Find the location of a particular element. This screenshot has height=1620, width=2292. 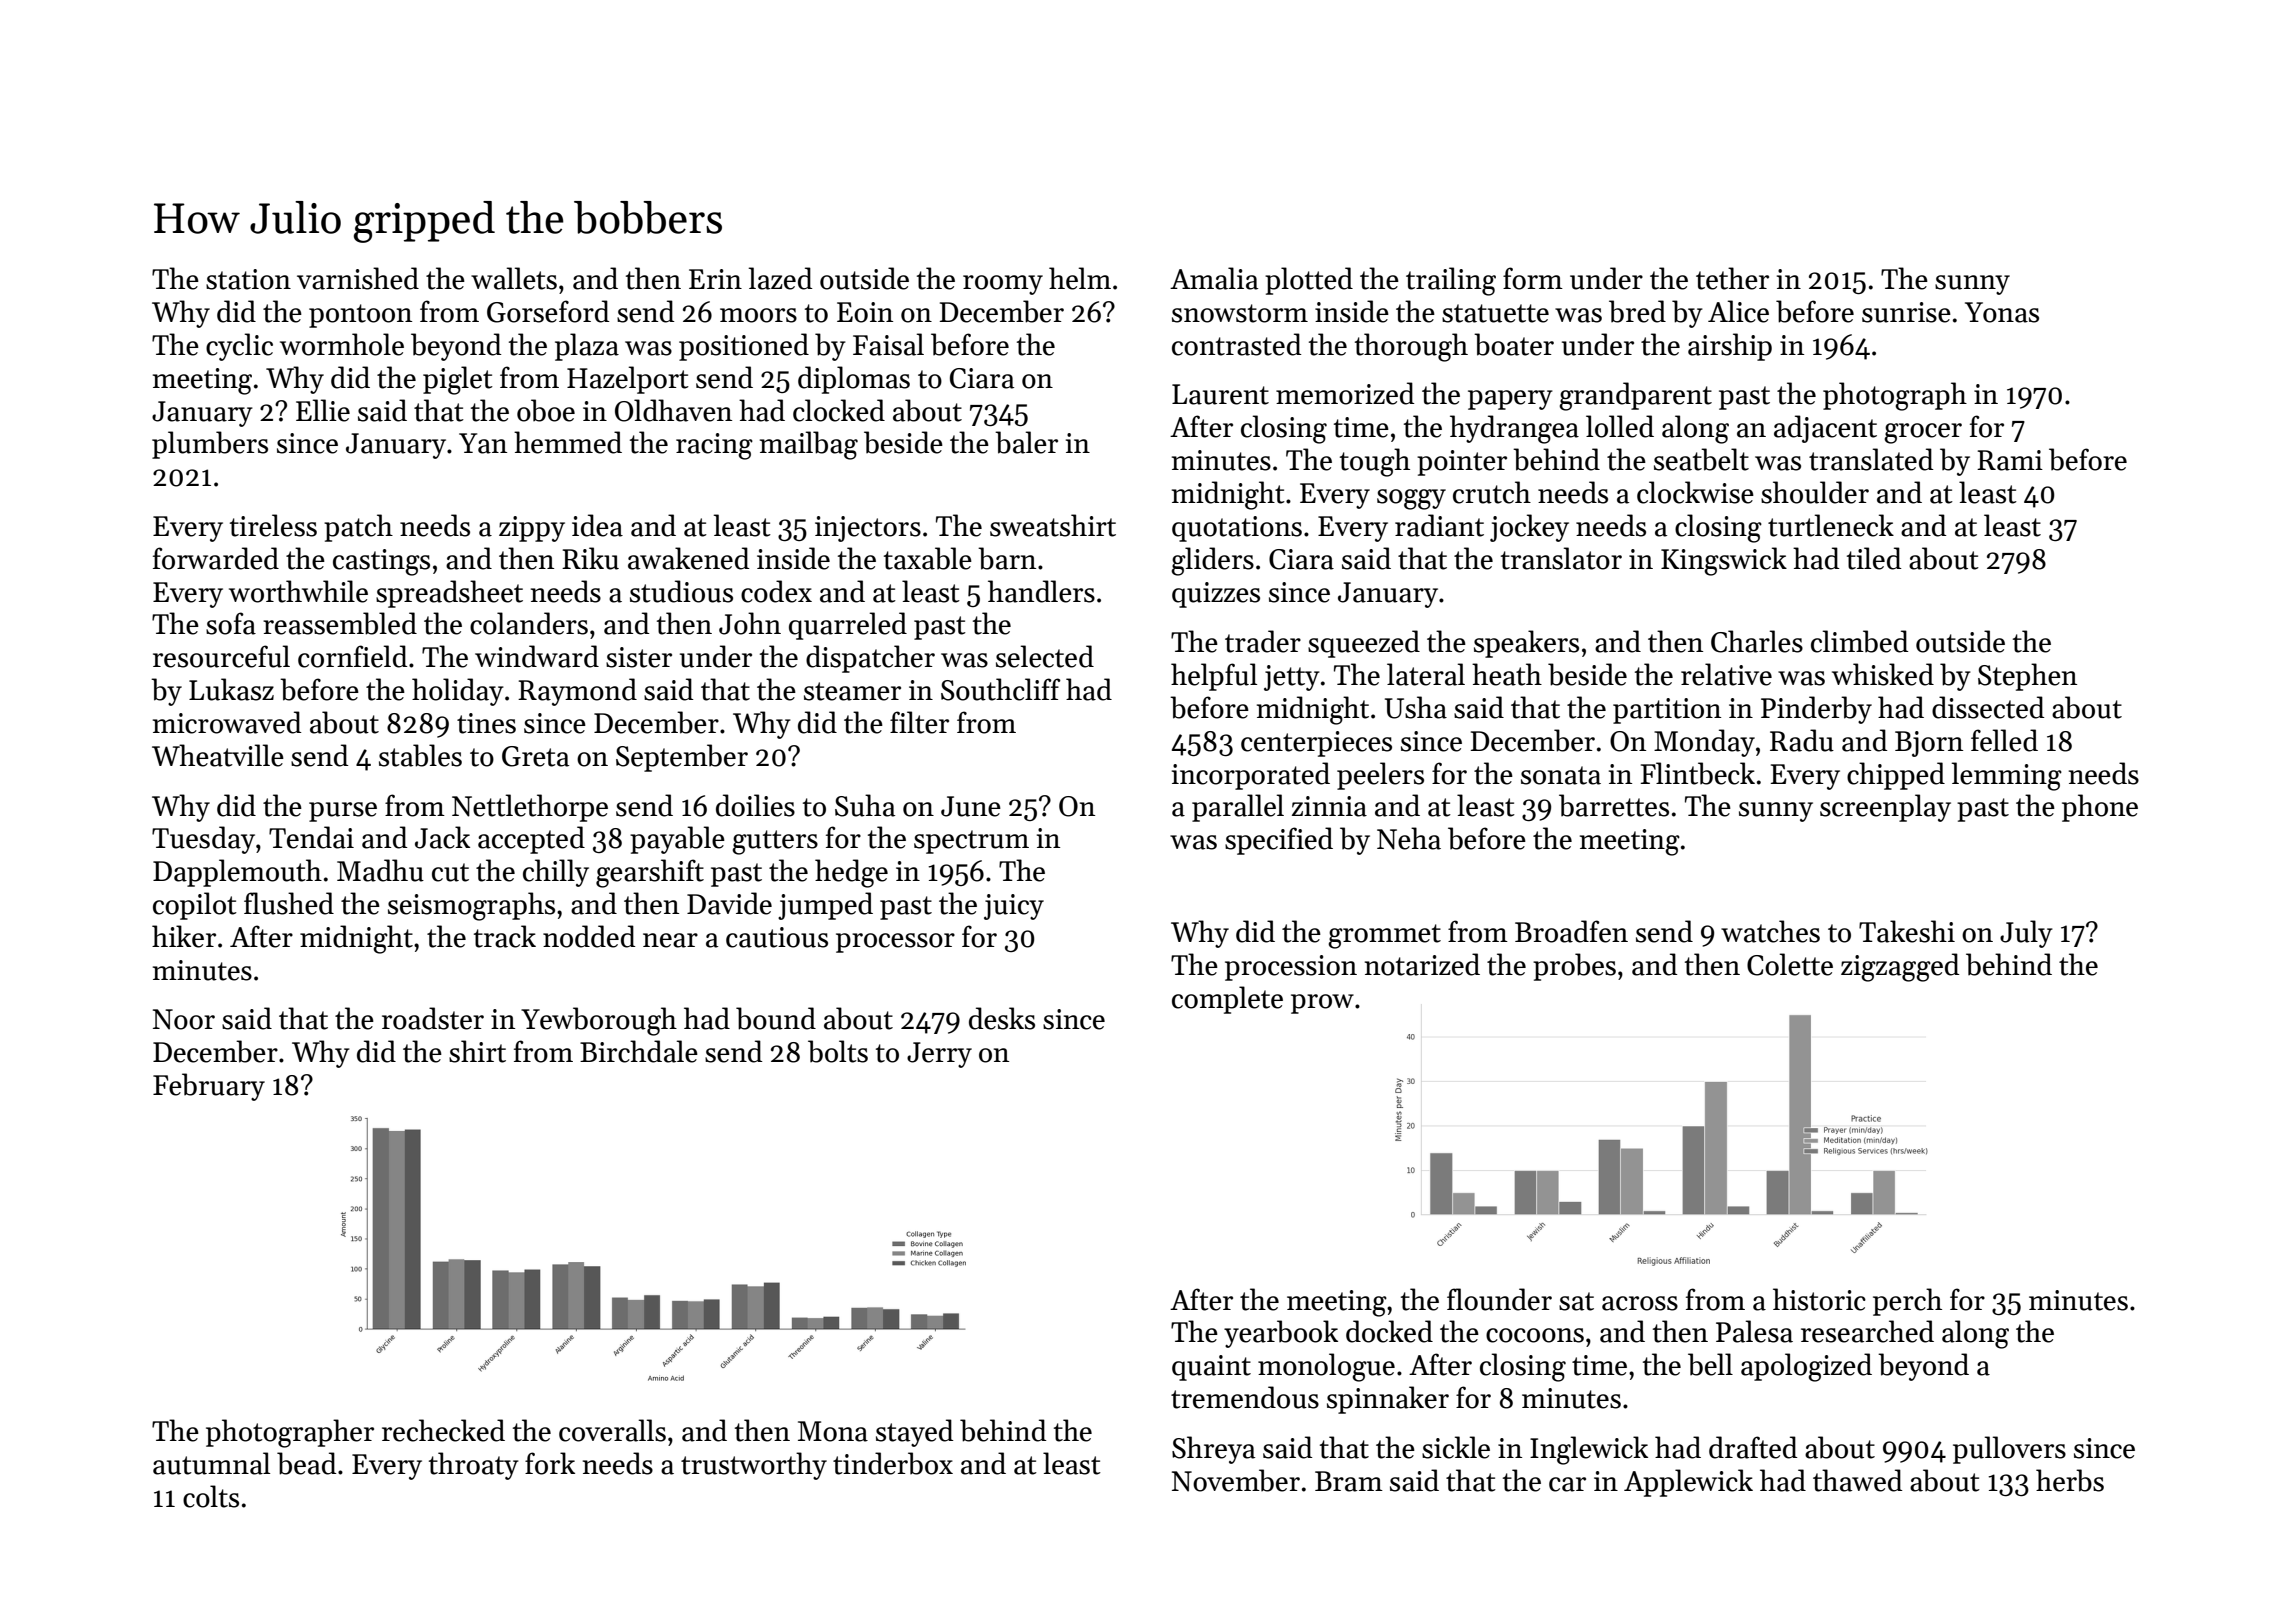

procession is located at coordinates (1291, 968).
